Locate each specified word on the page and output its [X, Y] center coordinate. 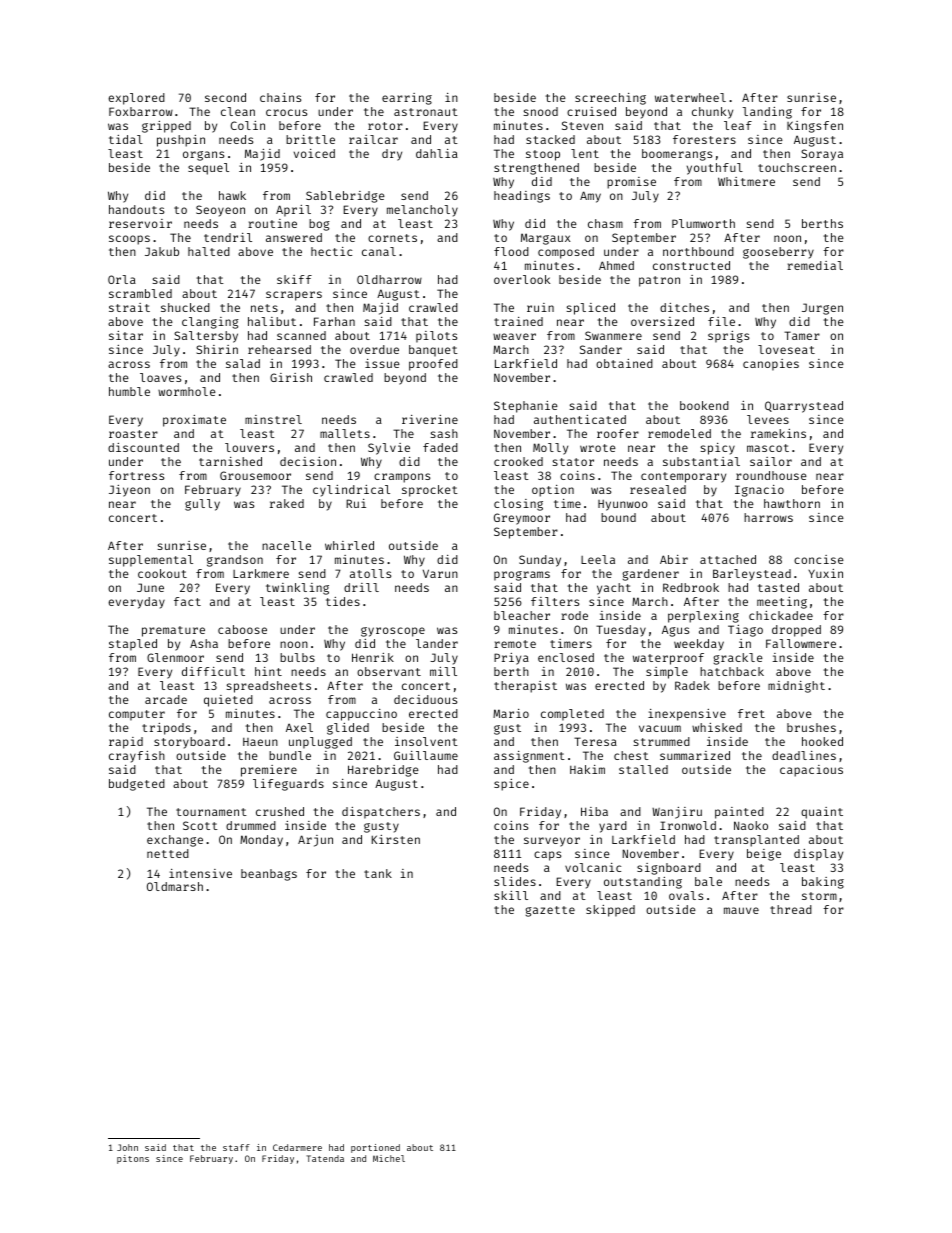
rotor [385, 126]
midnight [796, 687]
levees [768, 419]
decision [308, 461]
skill [511, 895]
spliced [591, 309]
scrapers [294, 296]
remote [515, 644]
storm [819, 896]
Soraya [822, 155]
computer [137, 715]
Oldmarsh [175, 886]
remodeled [679, 433]
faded [440, 447]
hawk [232, 195]
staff [236, 1147]
